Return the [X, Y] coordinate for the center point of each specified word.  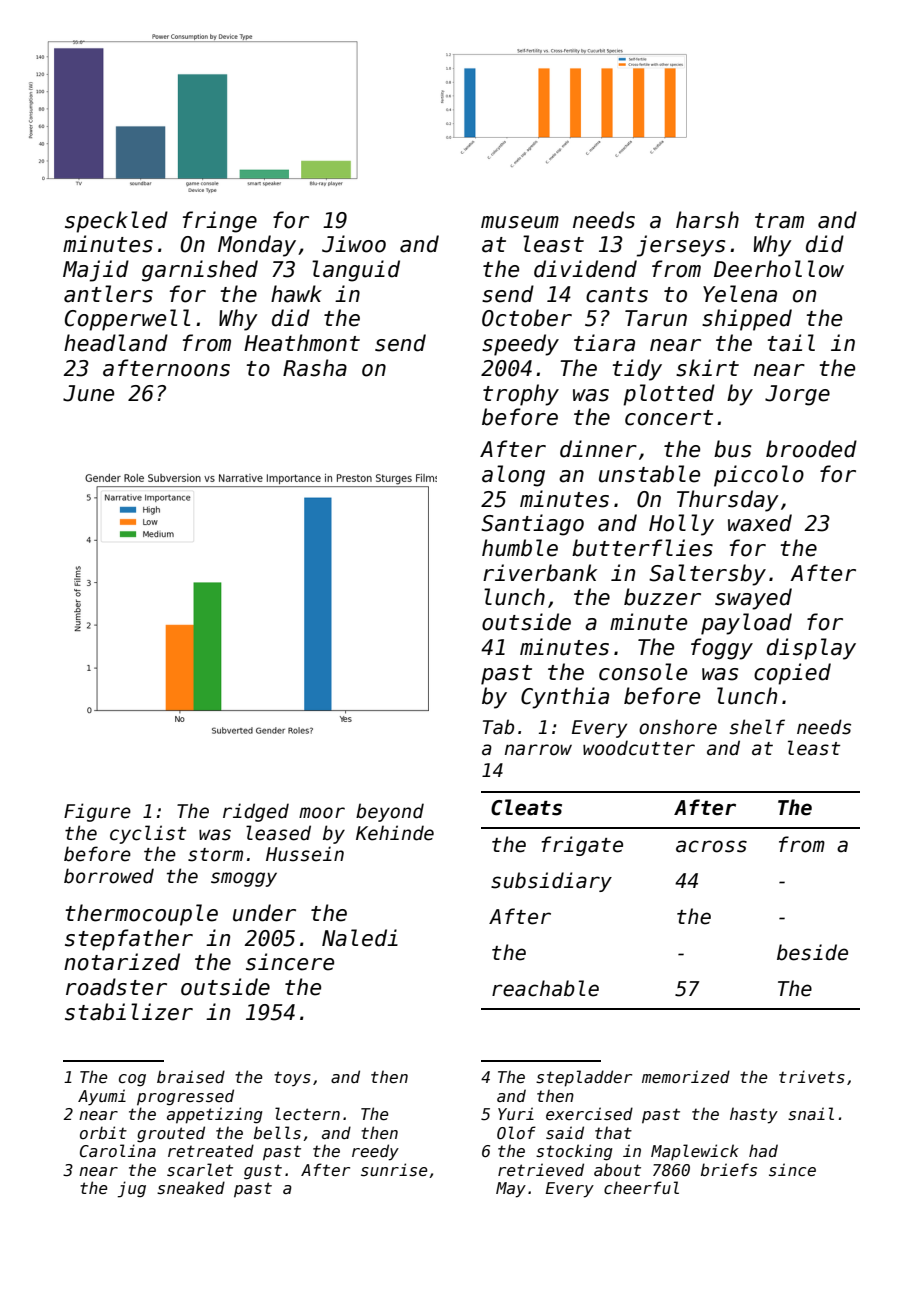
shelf [757, 727]
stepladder [584, 1078]
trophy [521, 395]
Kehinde [395, 833]
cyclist [148, 834]
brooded [811, 449]
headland [116, 343]
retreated [211, 1150]
